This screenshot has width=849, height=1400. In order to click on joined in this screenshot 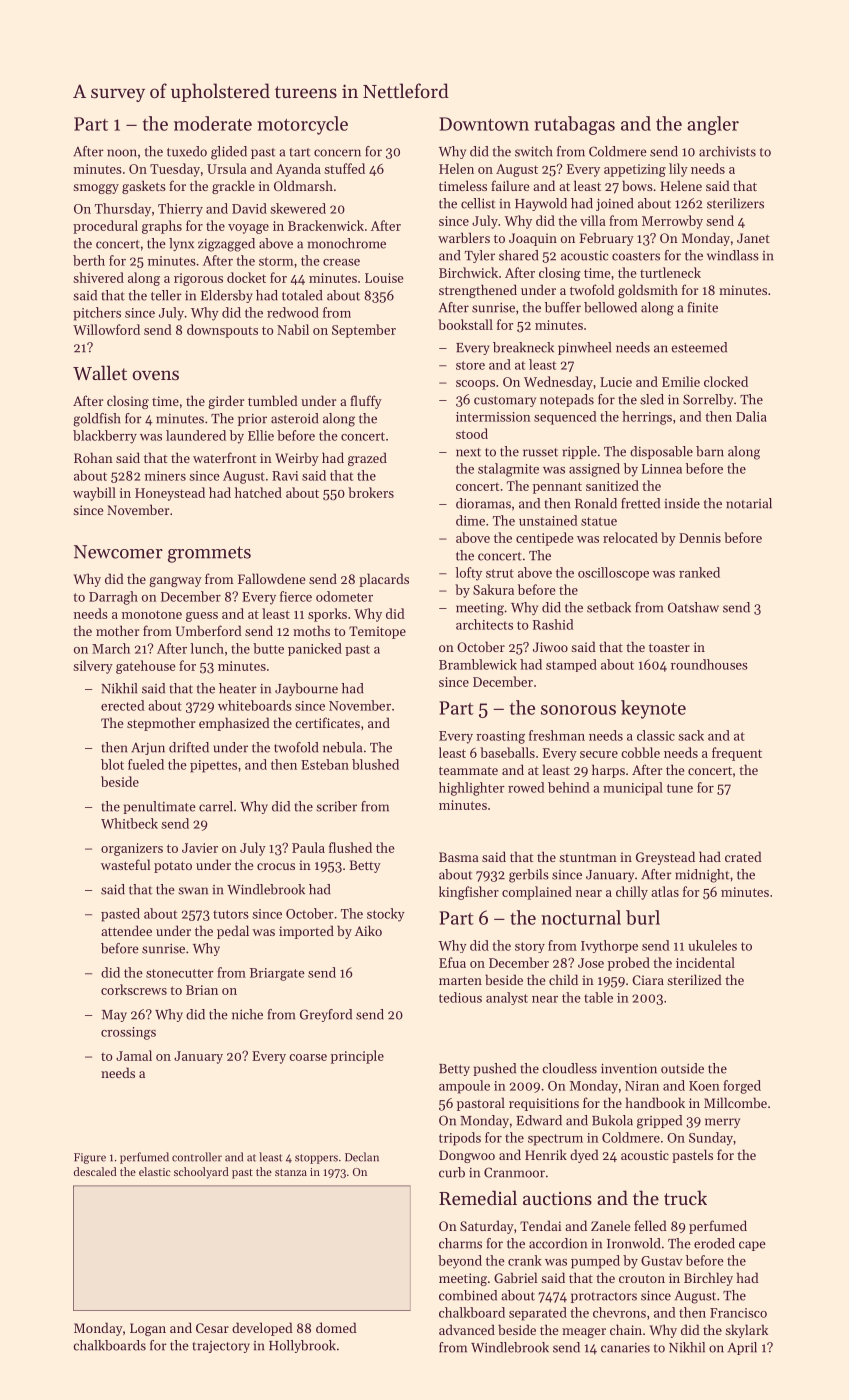, I will do `click(614, 204)`.
